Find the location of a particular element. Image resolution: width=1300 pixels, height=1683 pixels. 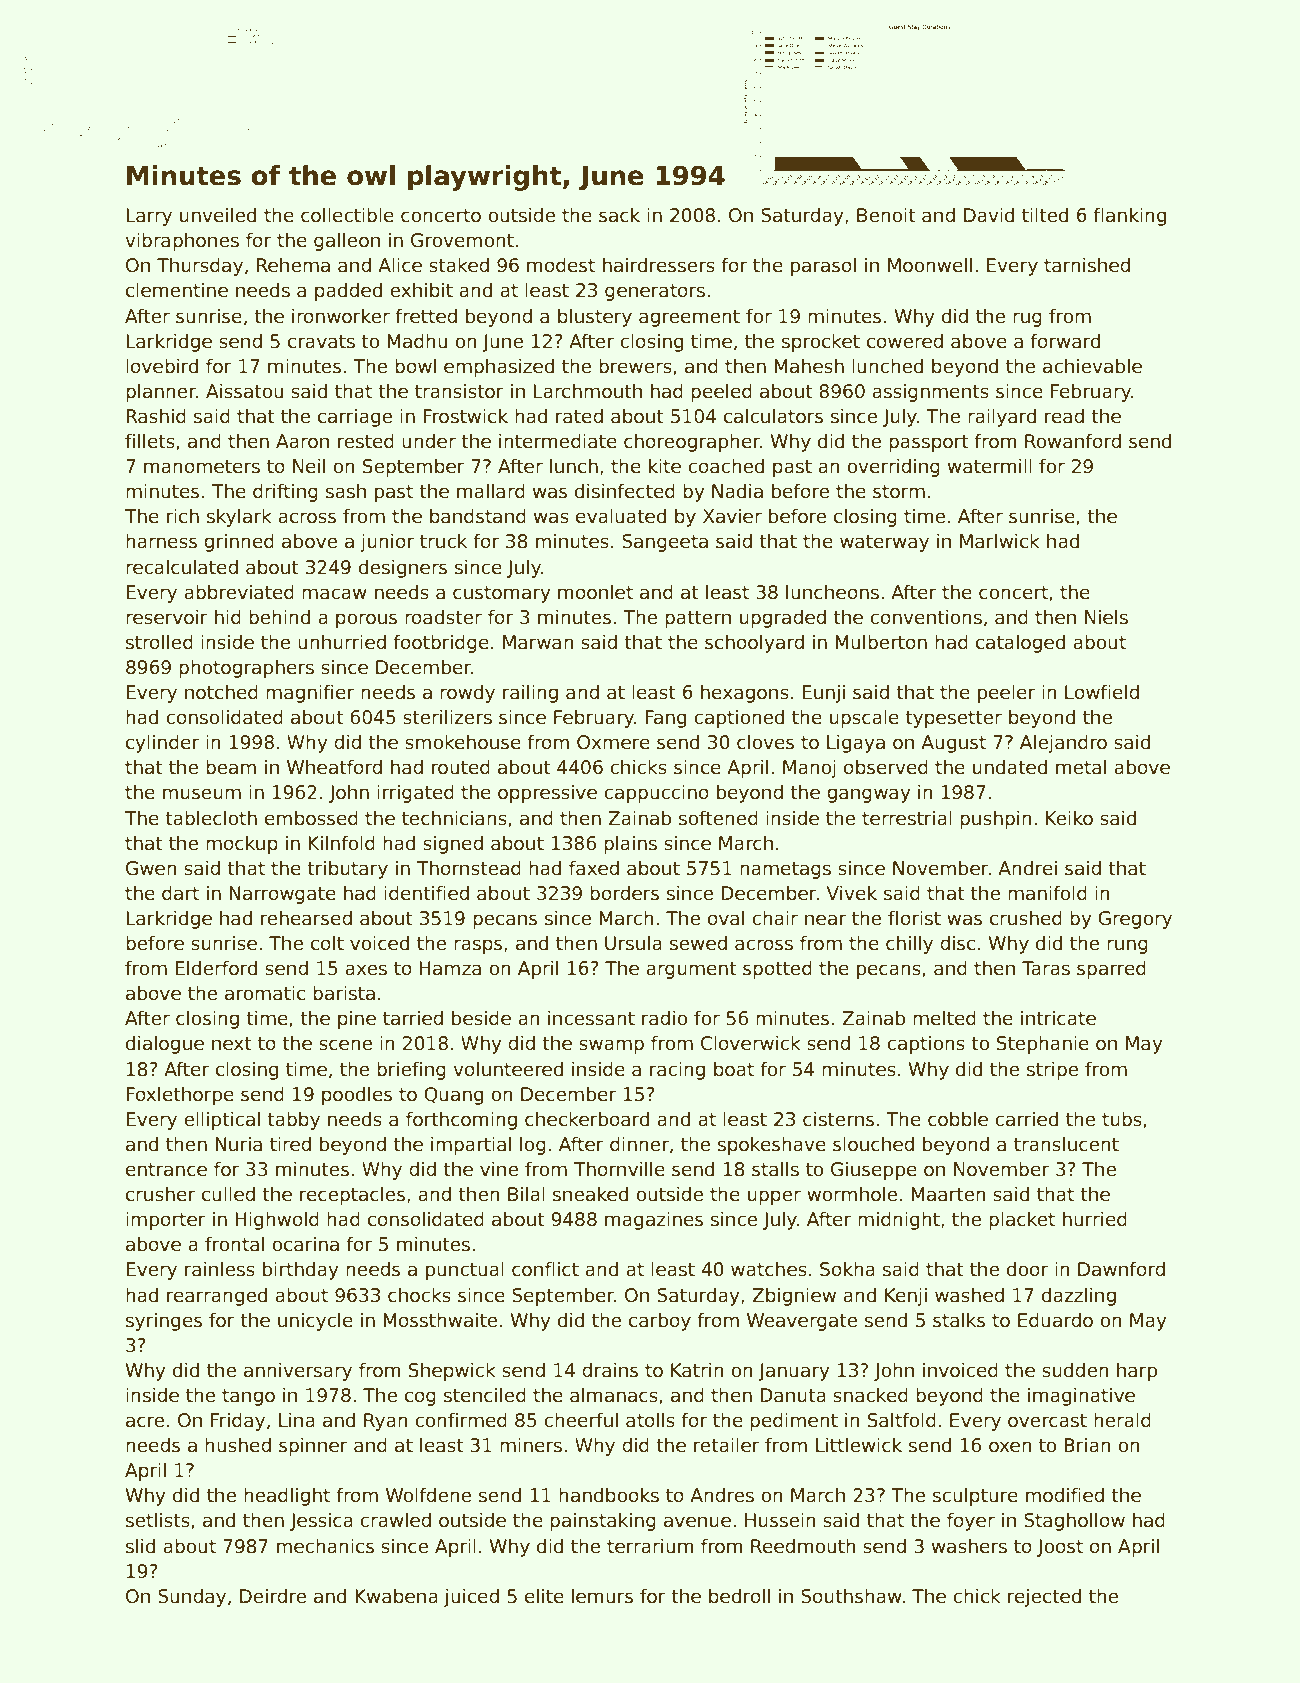

assignments is located at coordinates (930, 393).
